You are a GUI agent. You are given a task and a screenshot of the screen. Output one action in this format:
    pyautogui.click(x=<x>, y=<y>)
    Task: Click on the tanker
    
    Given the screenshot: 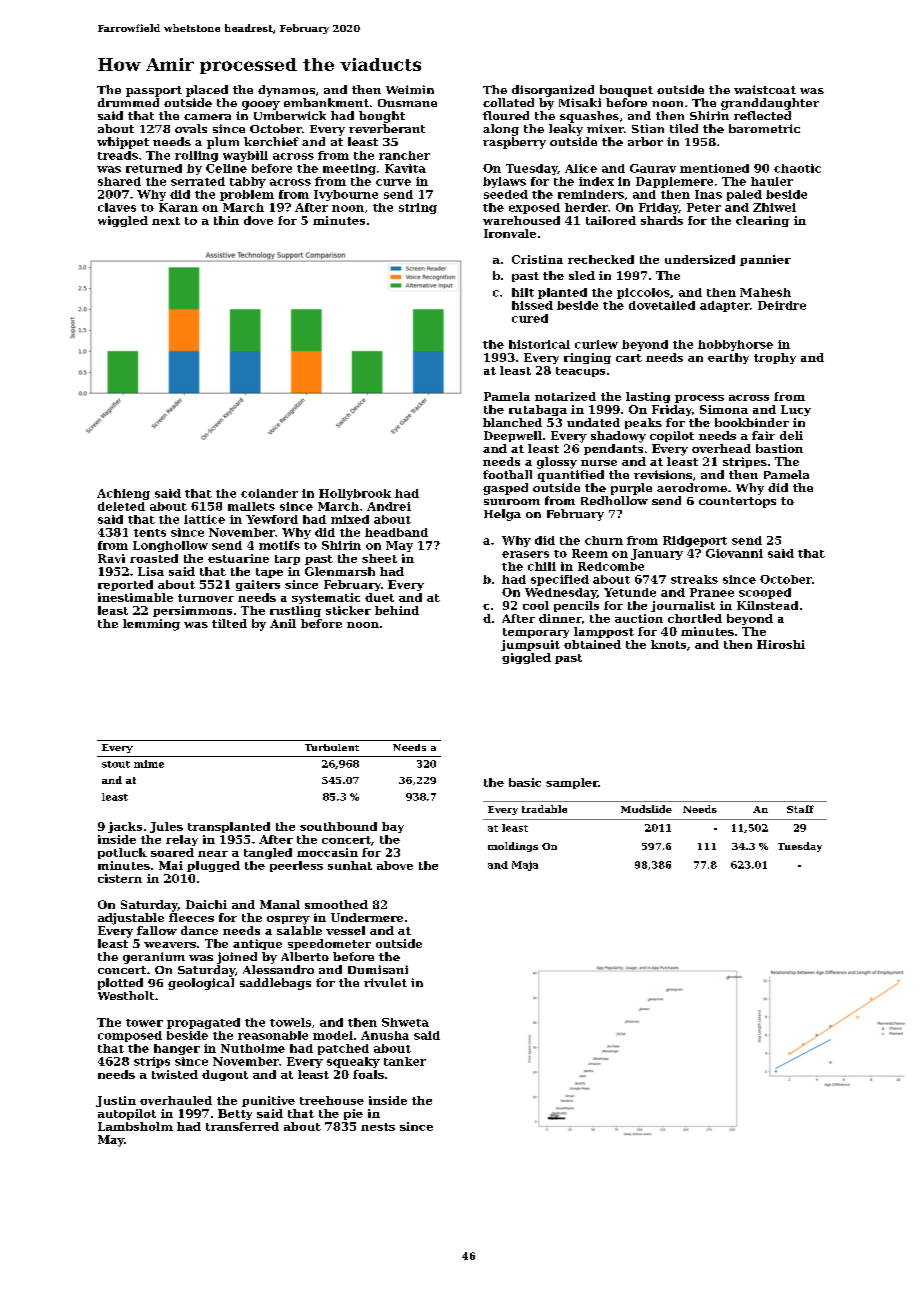 What is the action you would take?
    pyautogui.click(x=405, y=1061)
